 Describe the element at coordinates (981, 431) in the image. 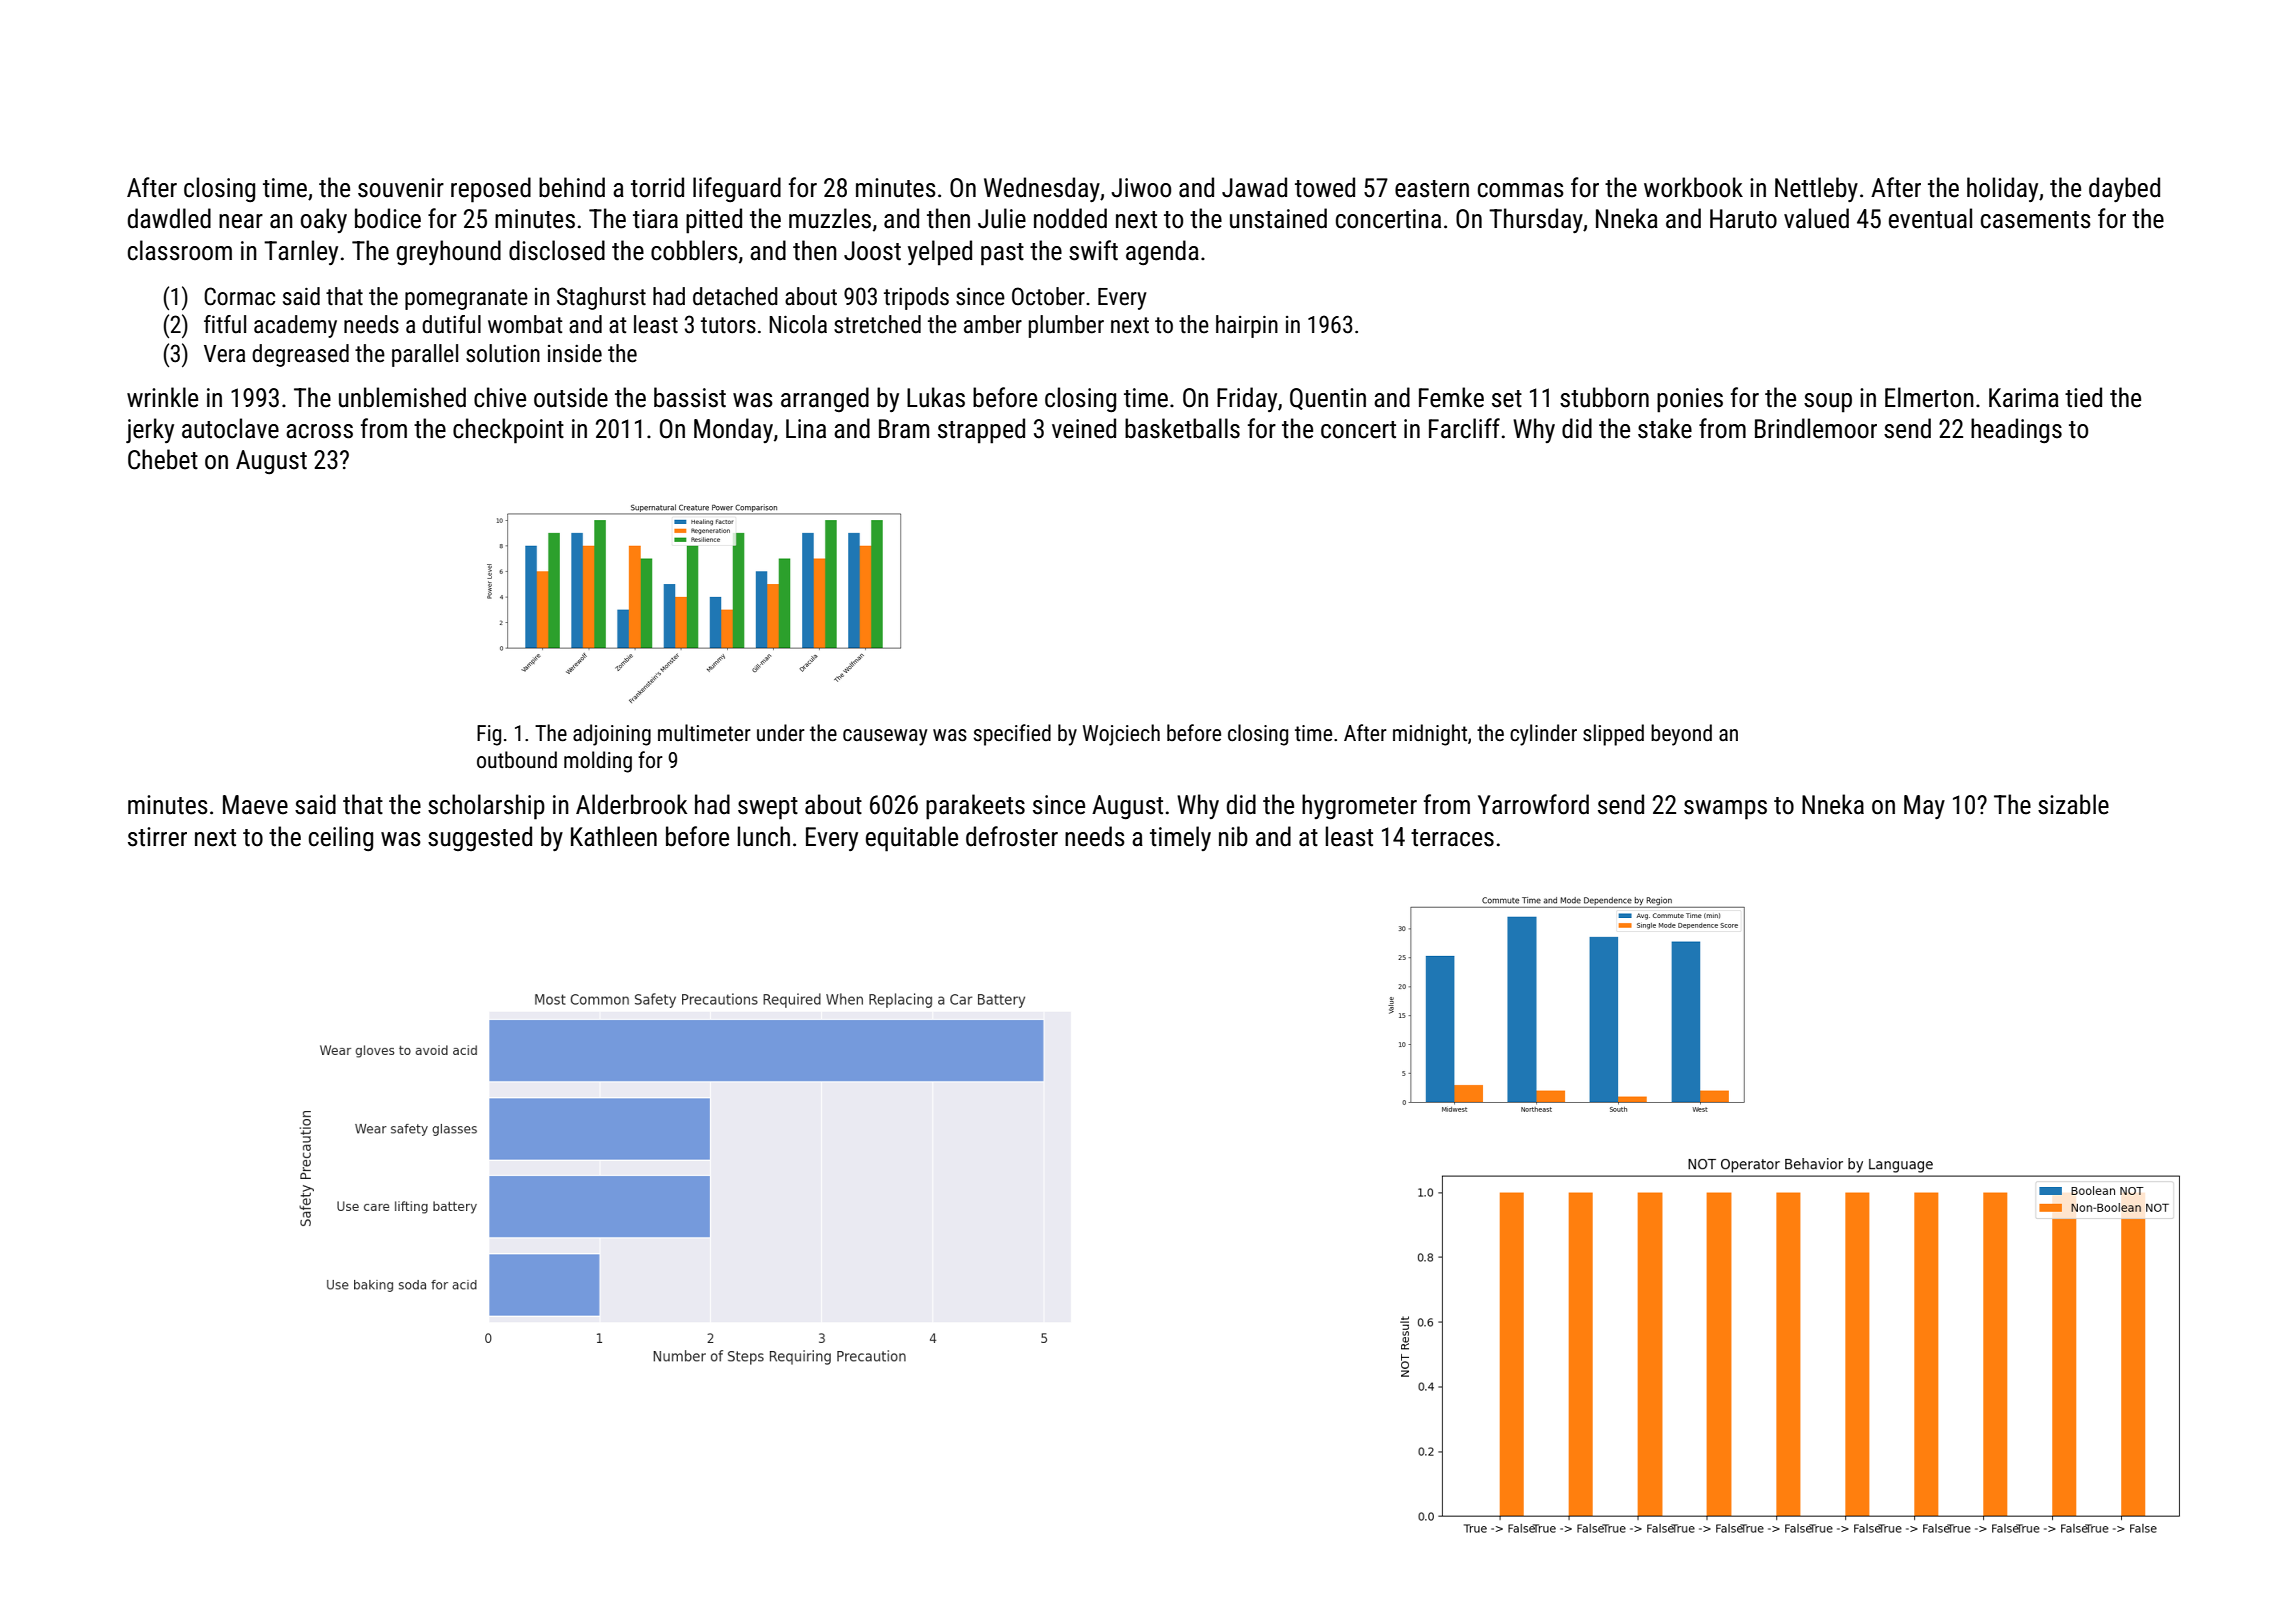

I see `strapped` at that location.
